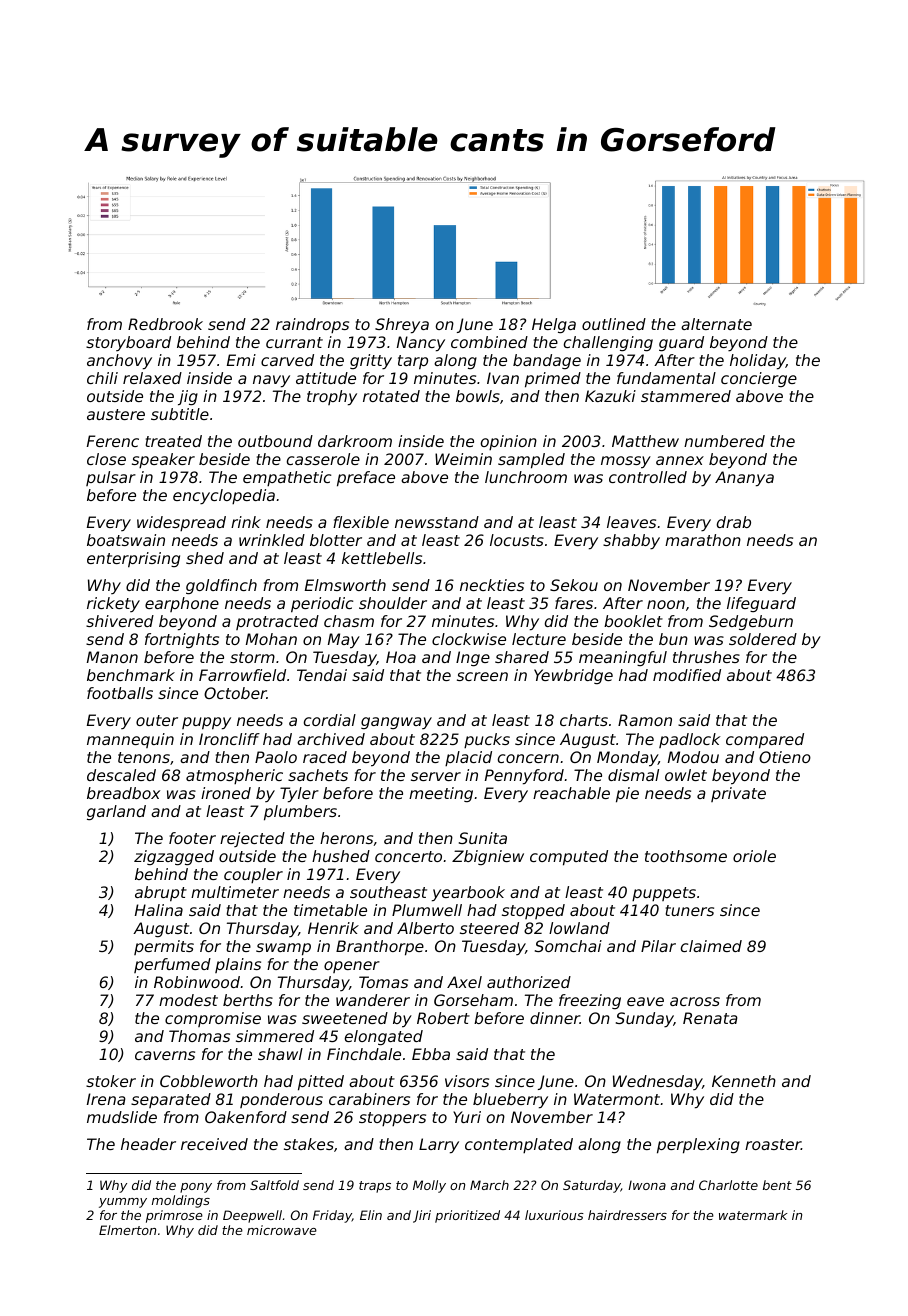 The height and width of the screenshot is (1316, 908). I want to click on multimeter, so click(235, 892).
